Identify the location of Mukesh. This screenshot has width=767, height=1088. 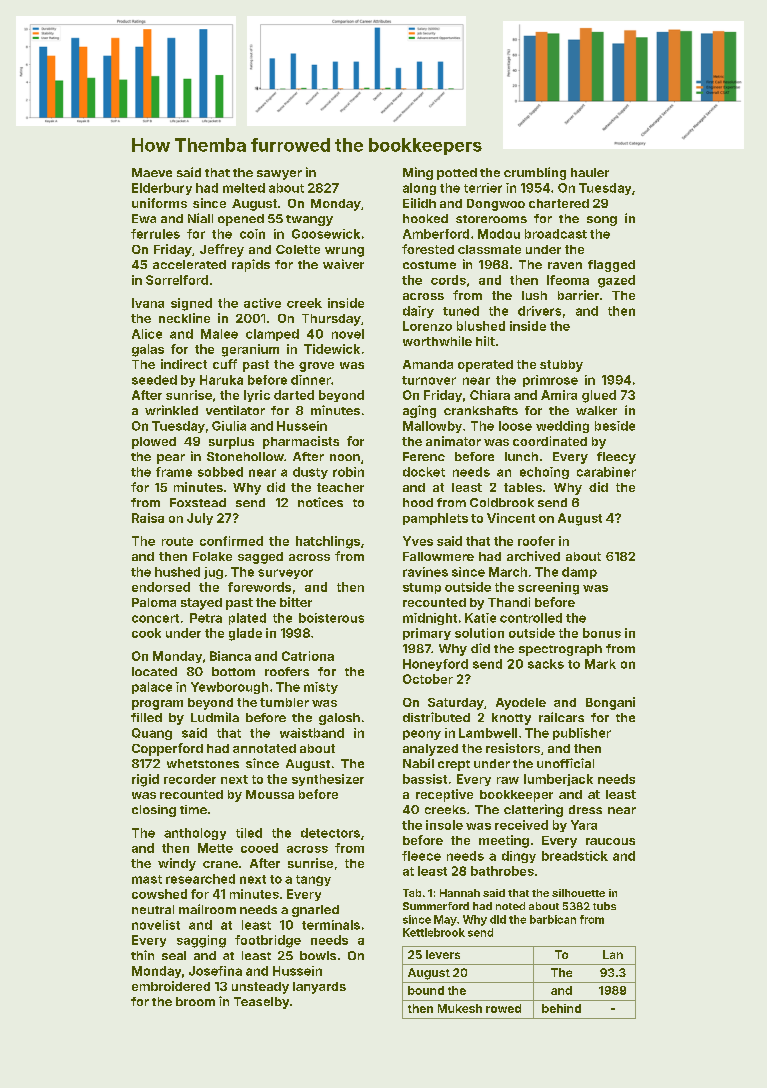
(460, 1008).
